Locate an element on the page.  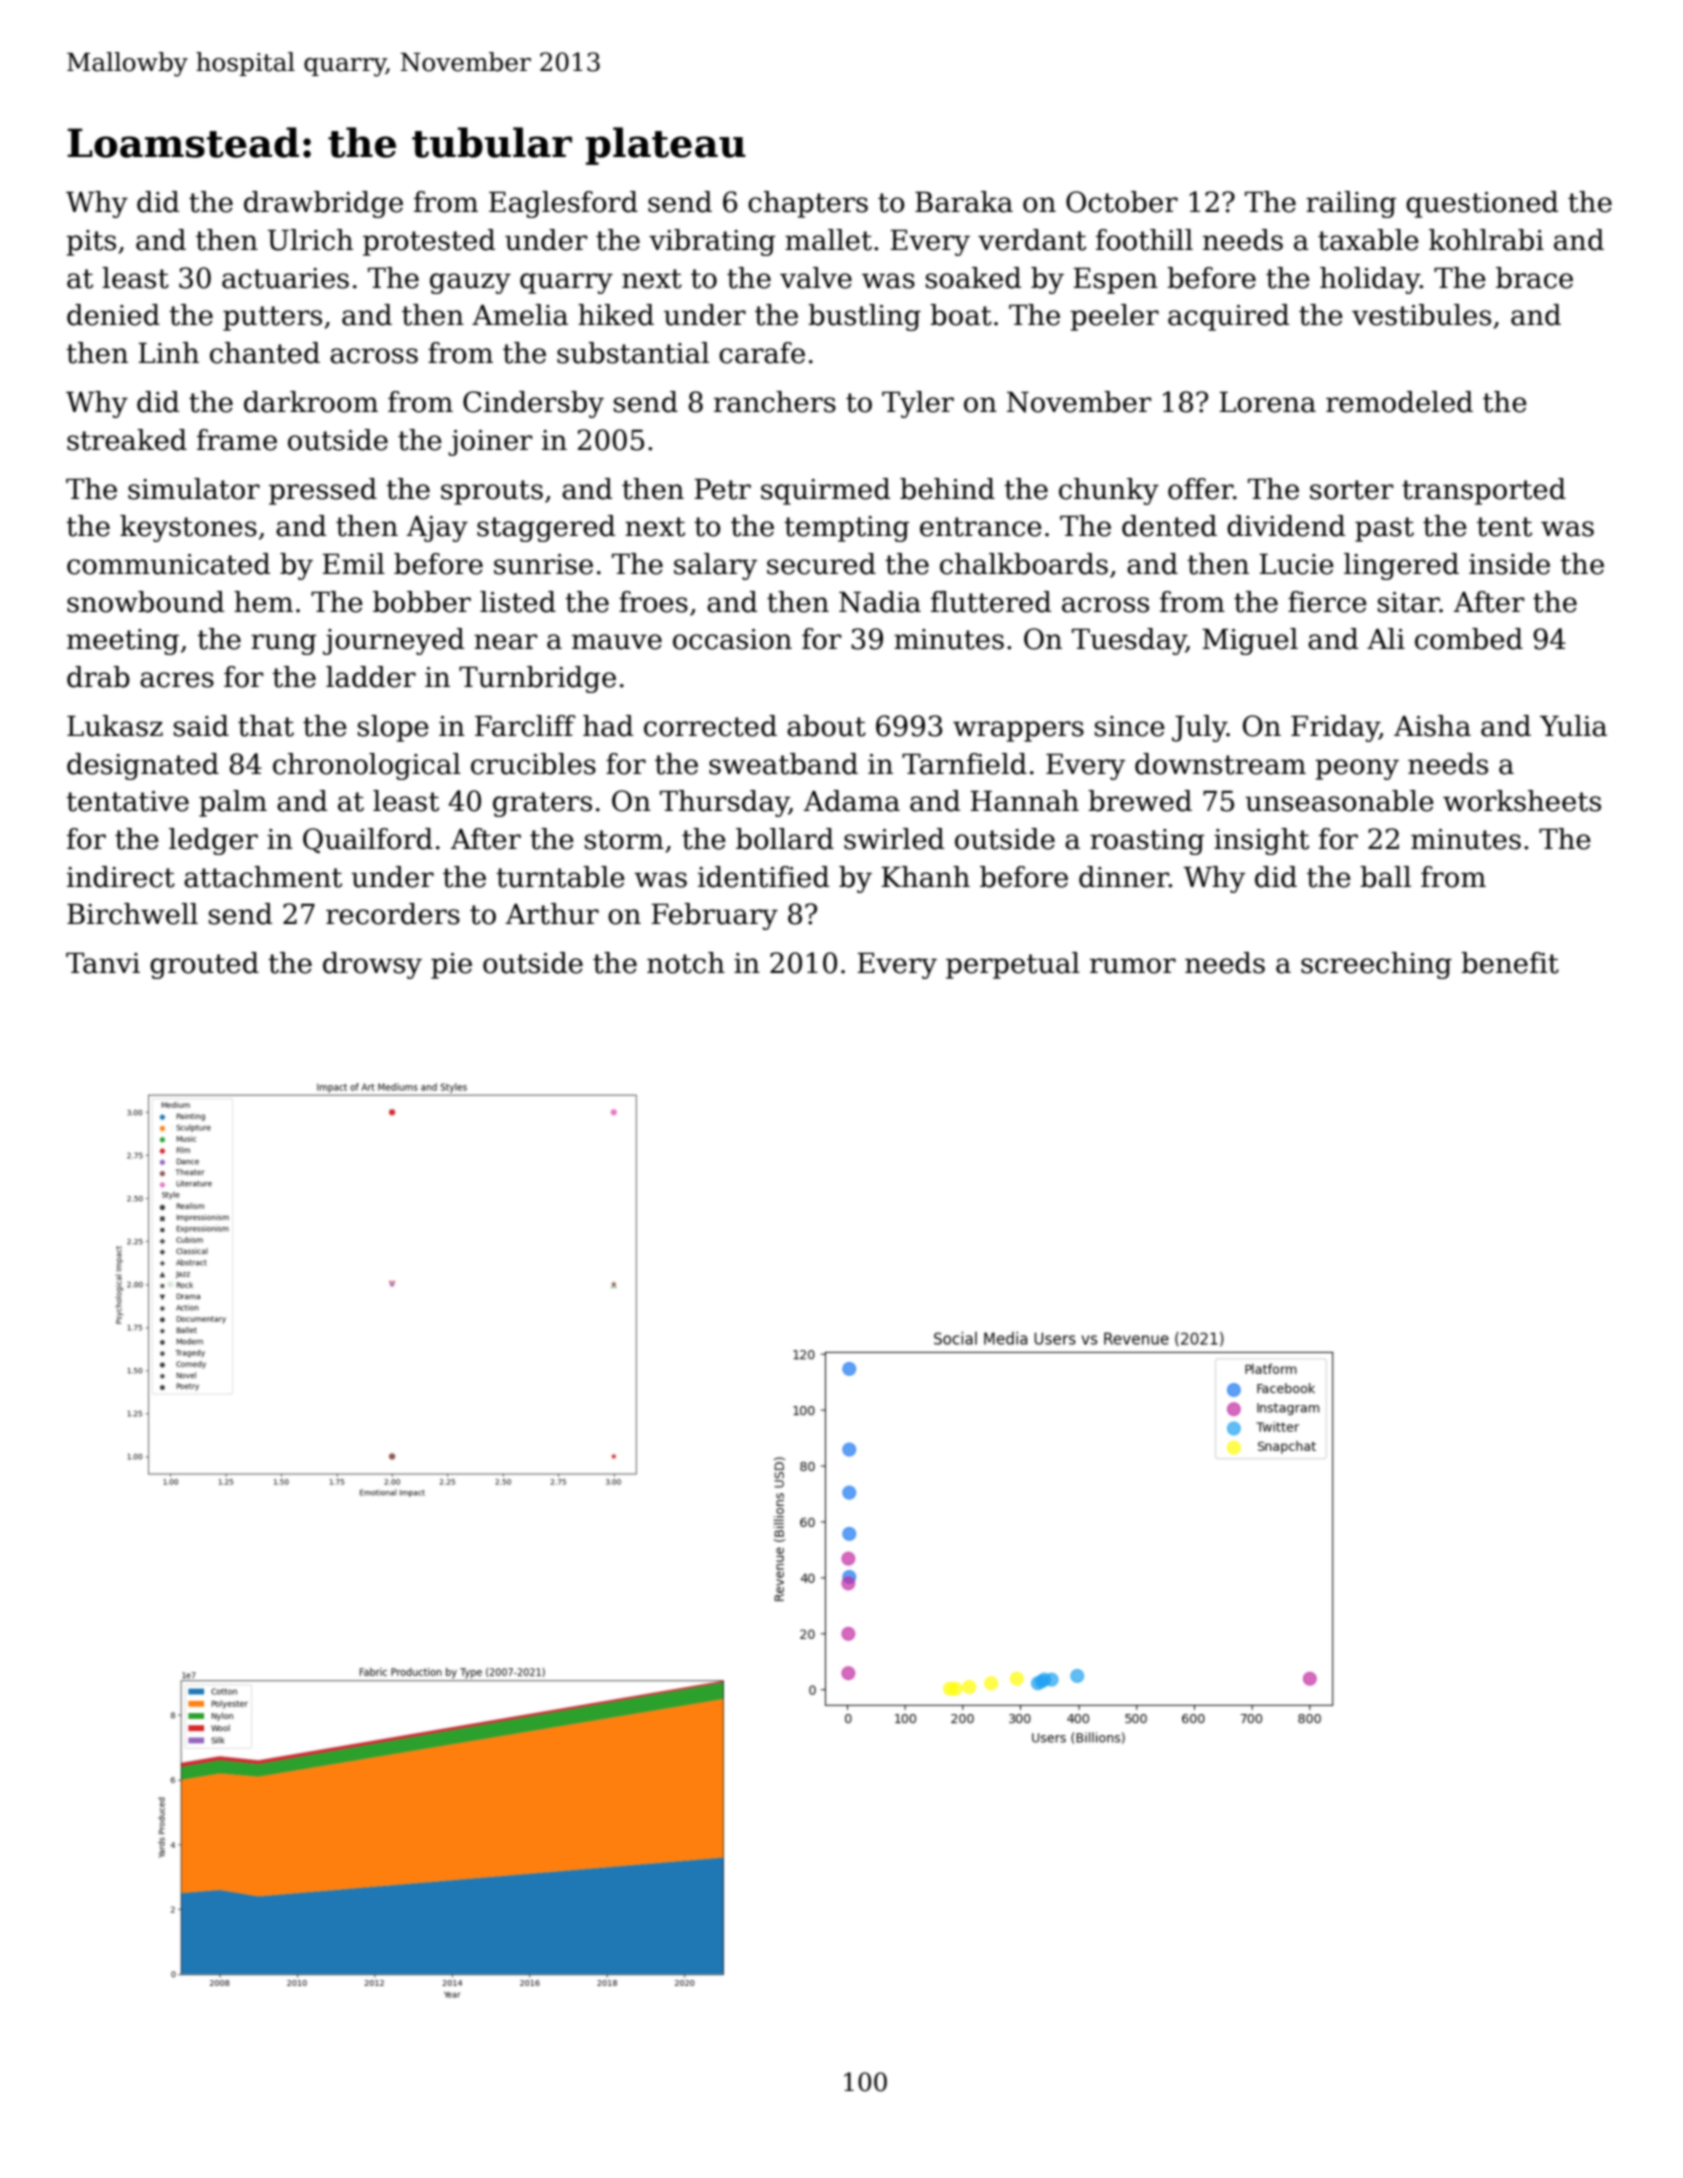
hiked is located at coordinates (616, 315).
